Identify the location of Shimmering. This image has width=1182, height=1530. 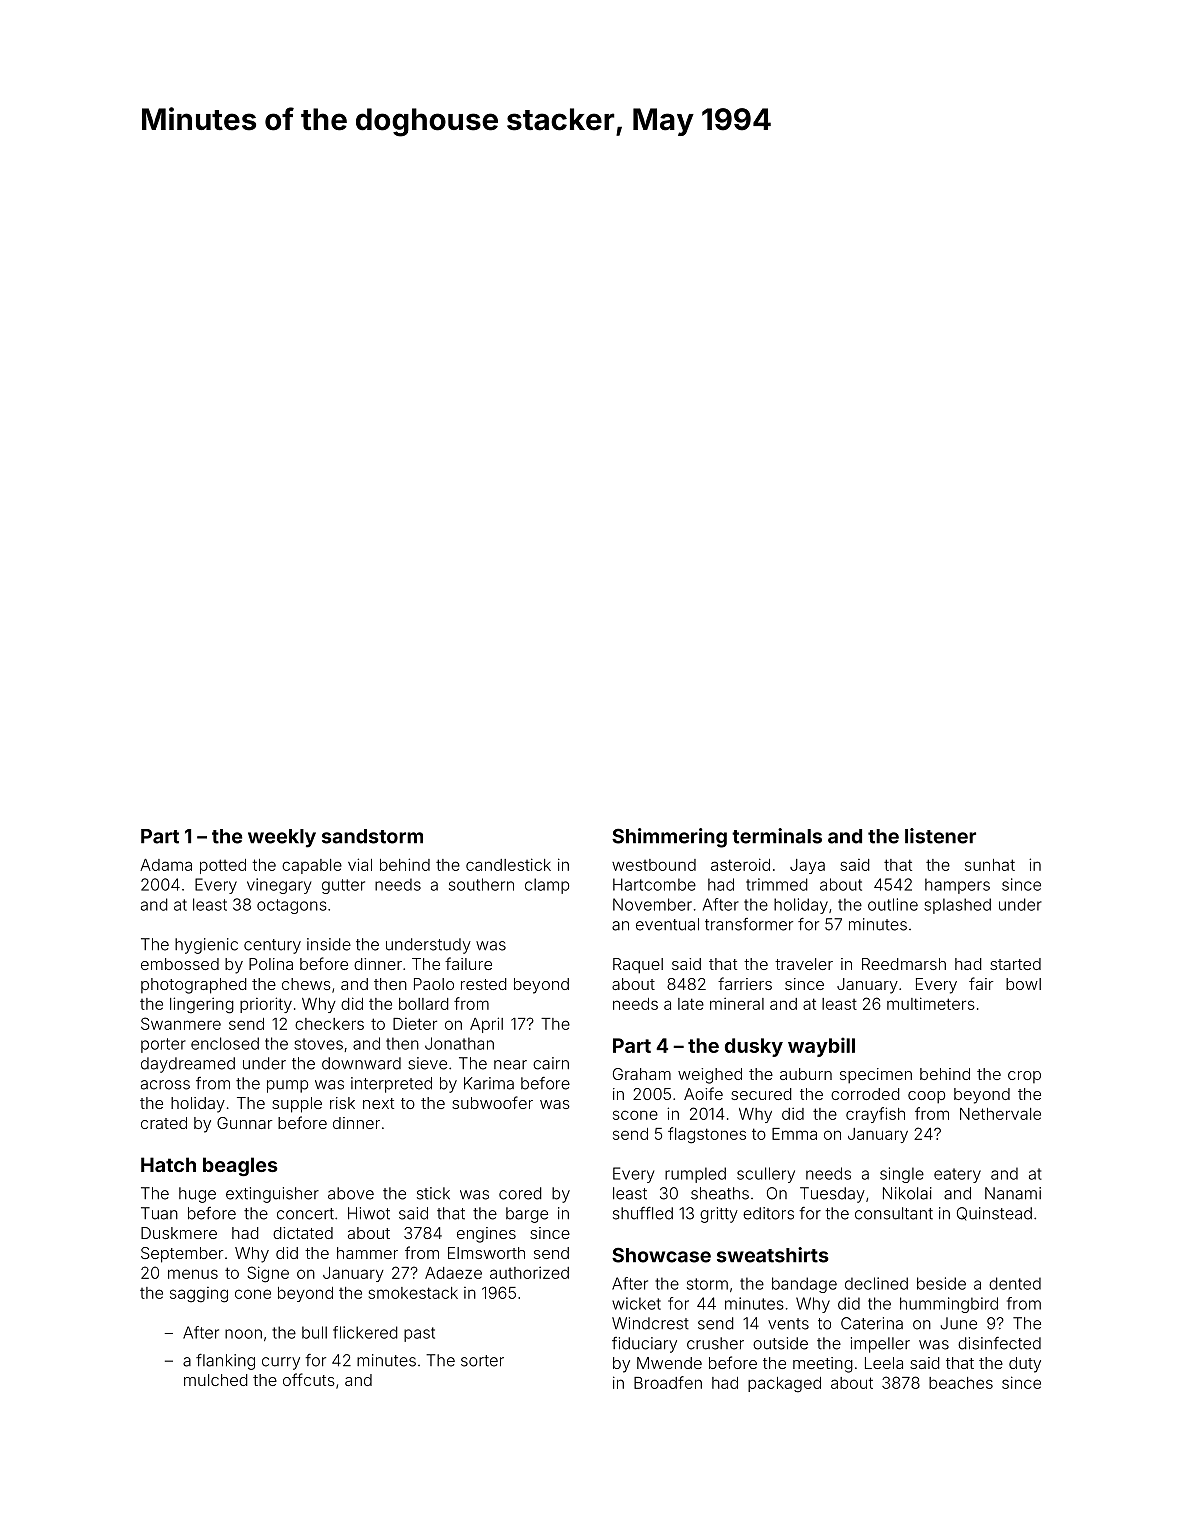
(669, 838).
